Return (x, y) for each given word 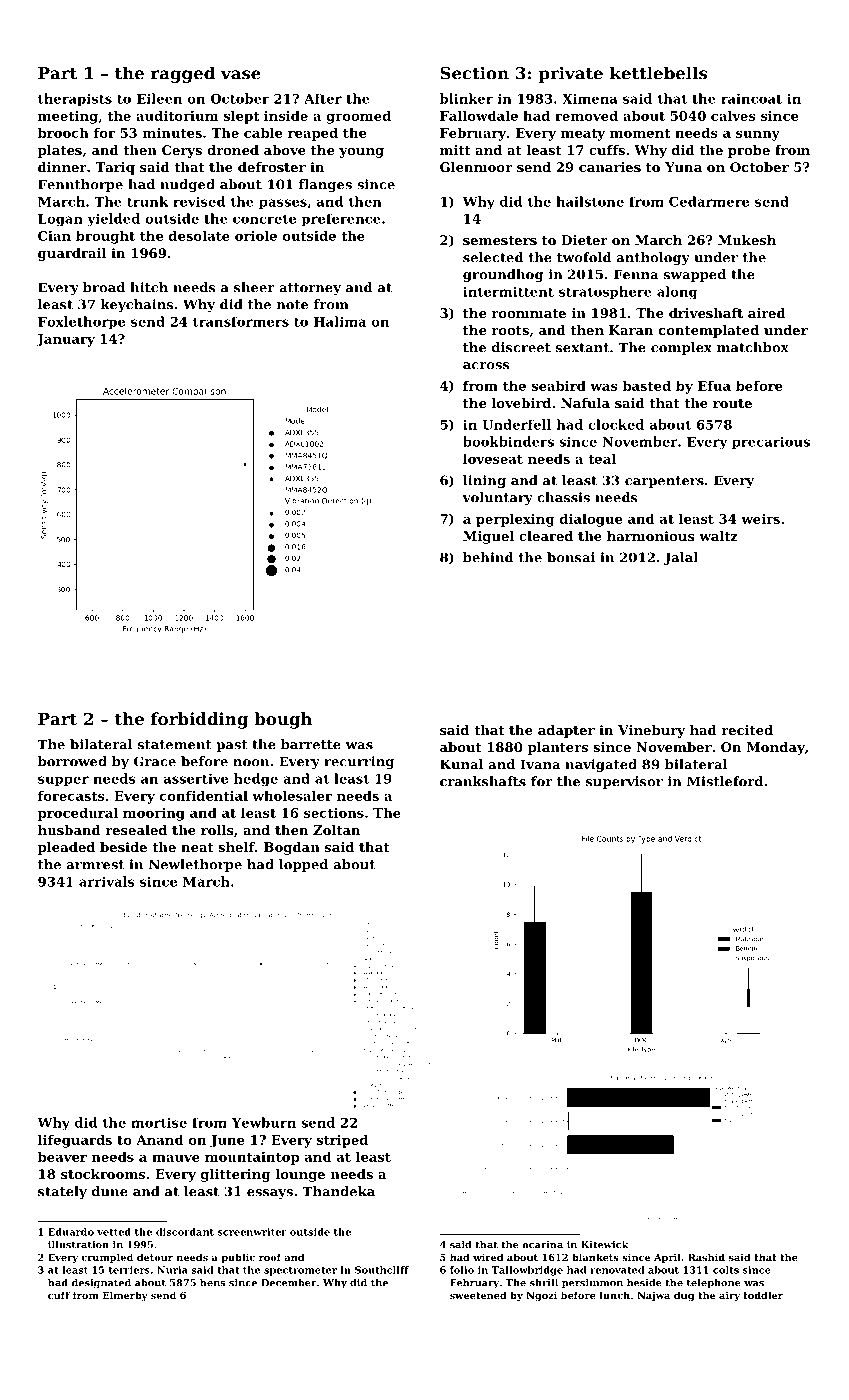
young (361, 153)
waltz (718, 536)
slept (241, 117)
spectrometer (300, 1271)
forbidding (199, 720)
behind (488, 557)
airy (729, 1296)
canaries (610, 167)
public (238, 1258)
